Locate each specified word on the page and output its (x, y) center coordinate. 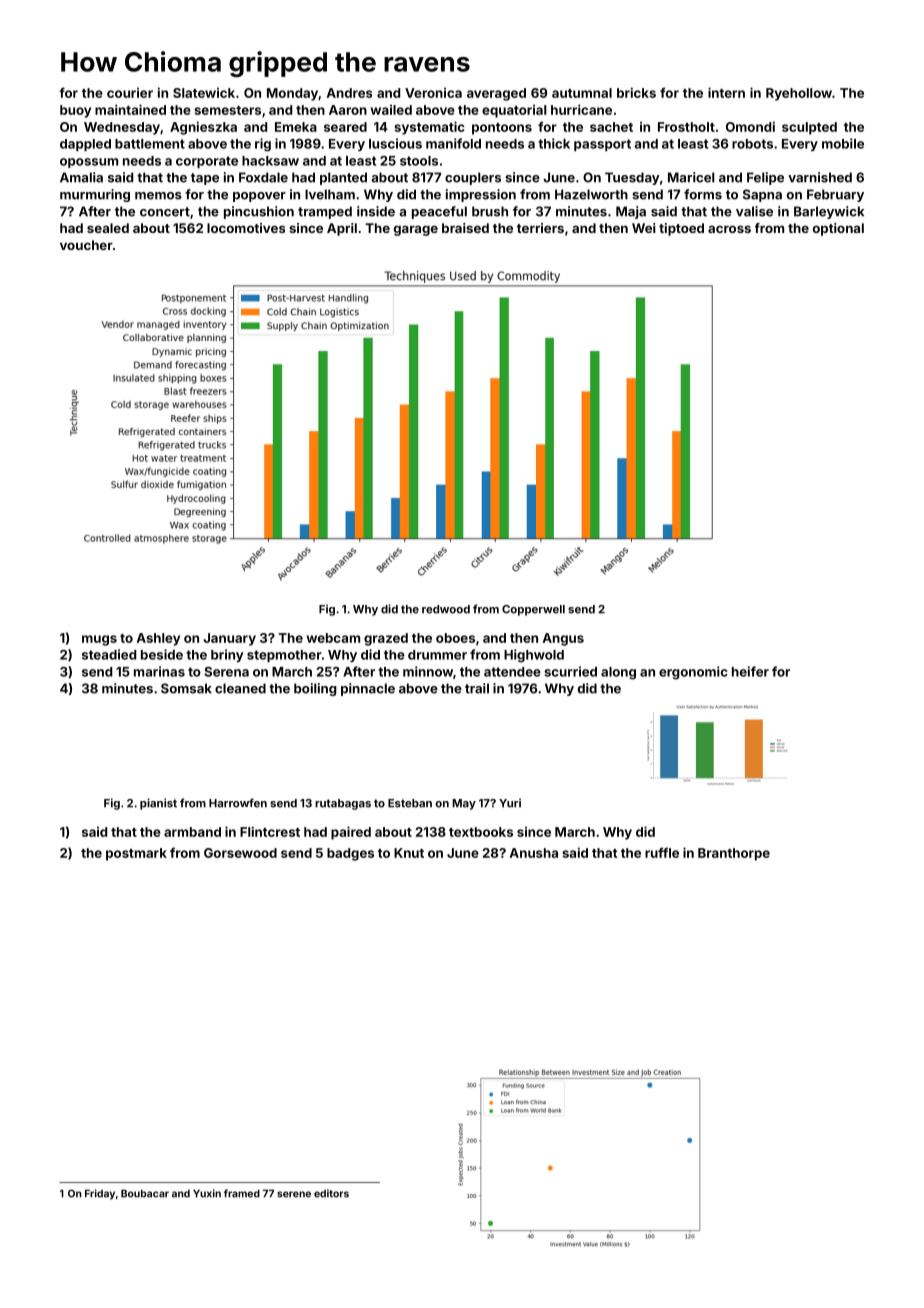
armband (192, 832)
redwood (446, 609)
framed (242, 1193)
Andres (349, 93)
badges (350, 854)
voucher (86, 245)
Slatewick (204, 93)
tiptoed (681, 229)
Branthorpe (734, 854)
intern (726, 92)
